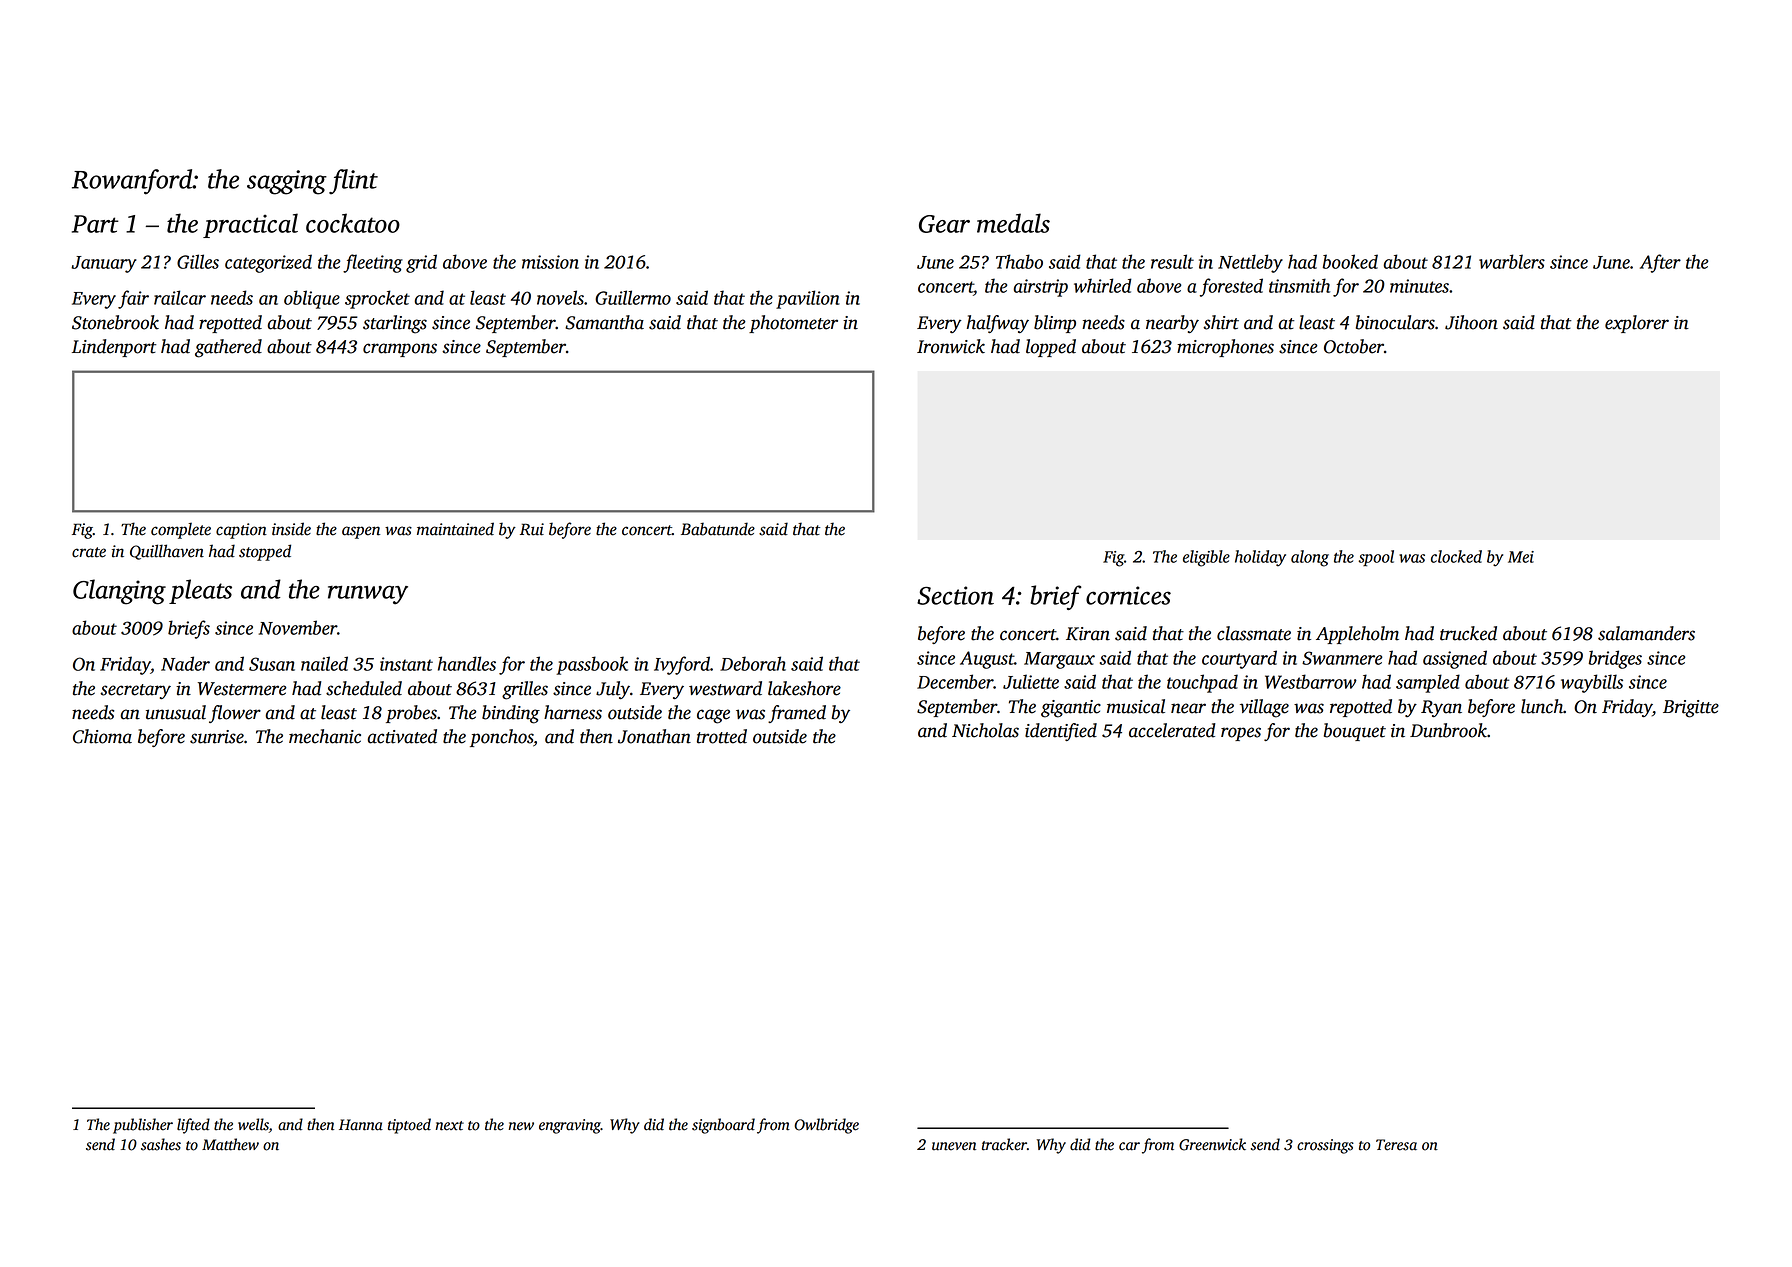  I want to click on Babatunde, so click(718, 529).
